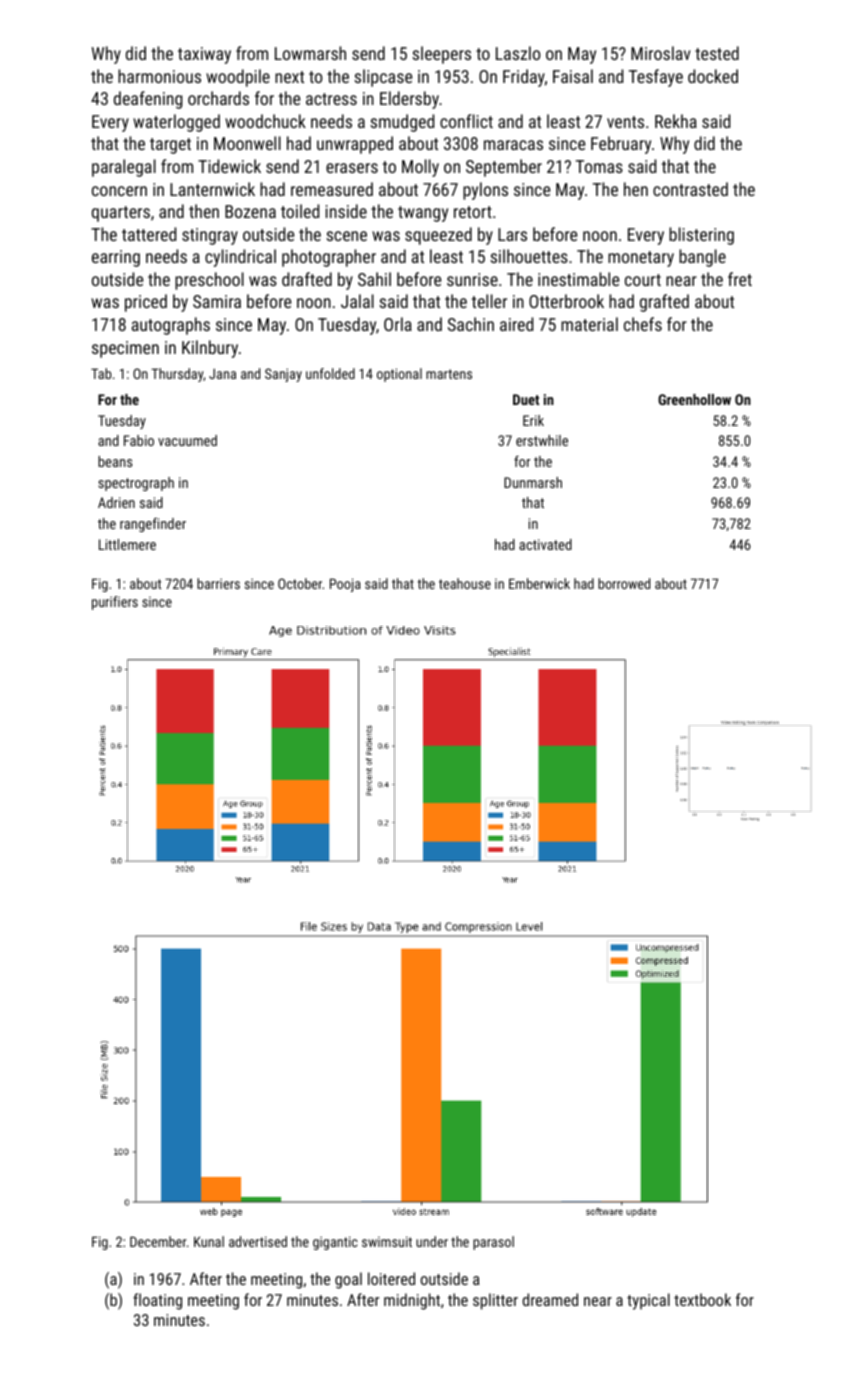  Describe the element at coordinates (472, 279) in the screenshot. I see `sunrise` at that location.
